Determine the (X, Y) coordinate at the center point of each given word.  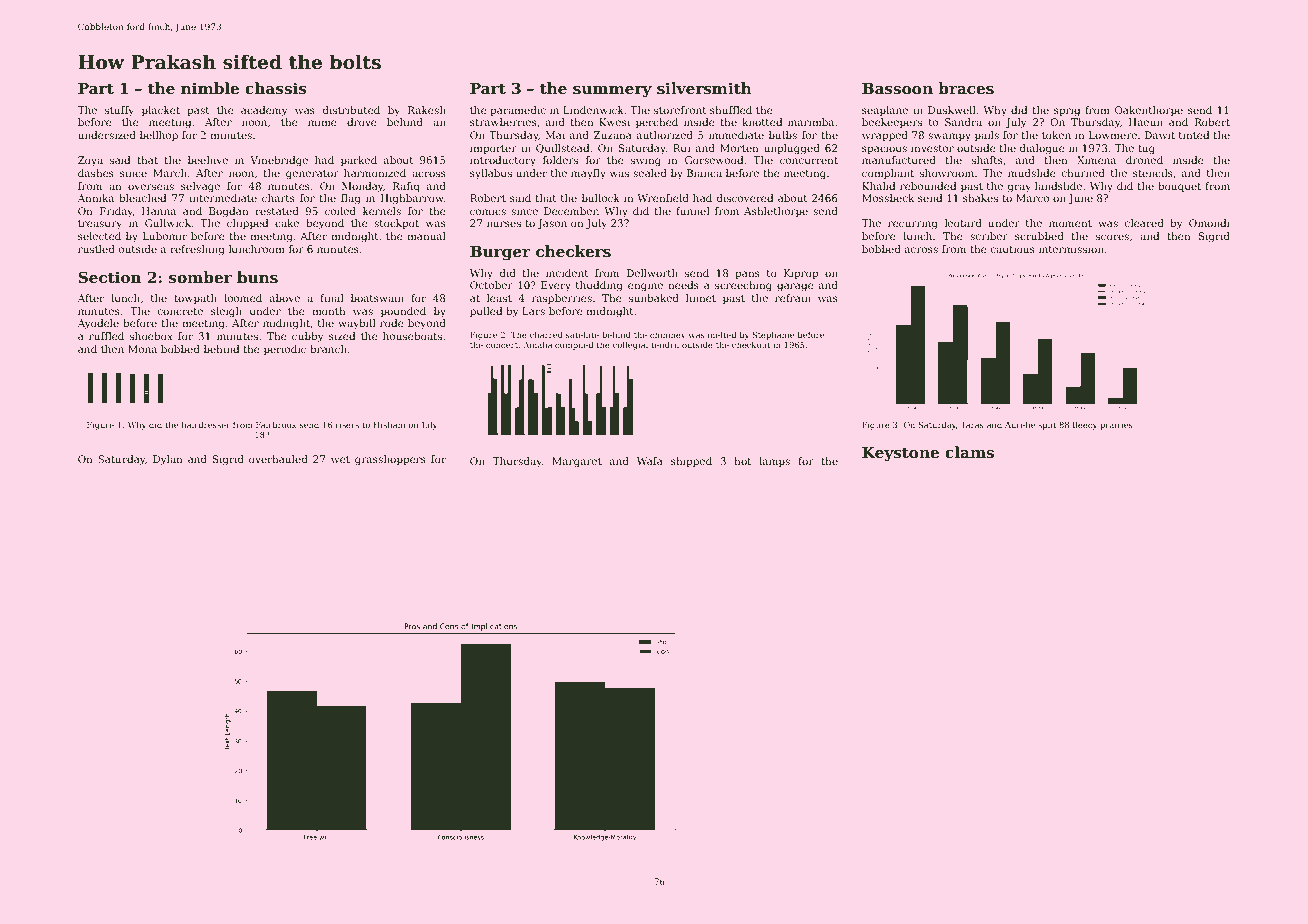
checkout (751, 344)
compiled (574, 345)
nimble (210, 88)
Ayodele (98, 324)
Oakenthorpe (1149, 111)
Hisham (389, 424)
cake (287, 223)
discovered (745, 198)
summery (612, 92)
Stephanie (773, 335)
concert (502, 345)
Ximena (1096, 160)
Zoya (90, 161)
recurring (913, 224)
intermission (1071, 249)
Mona (142, 349)
